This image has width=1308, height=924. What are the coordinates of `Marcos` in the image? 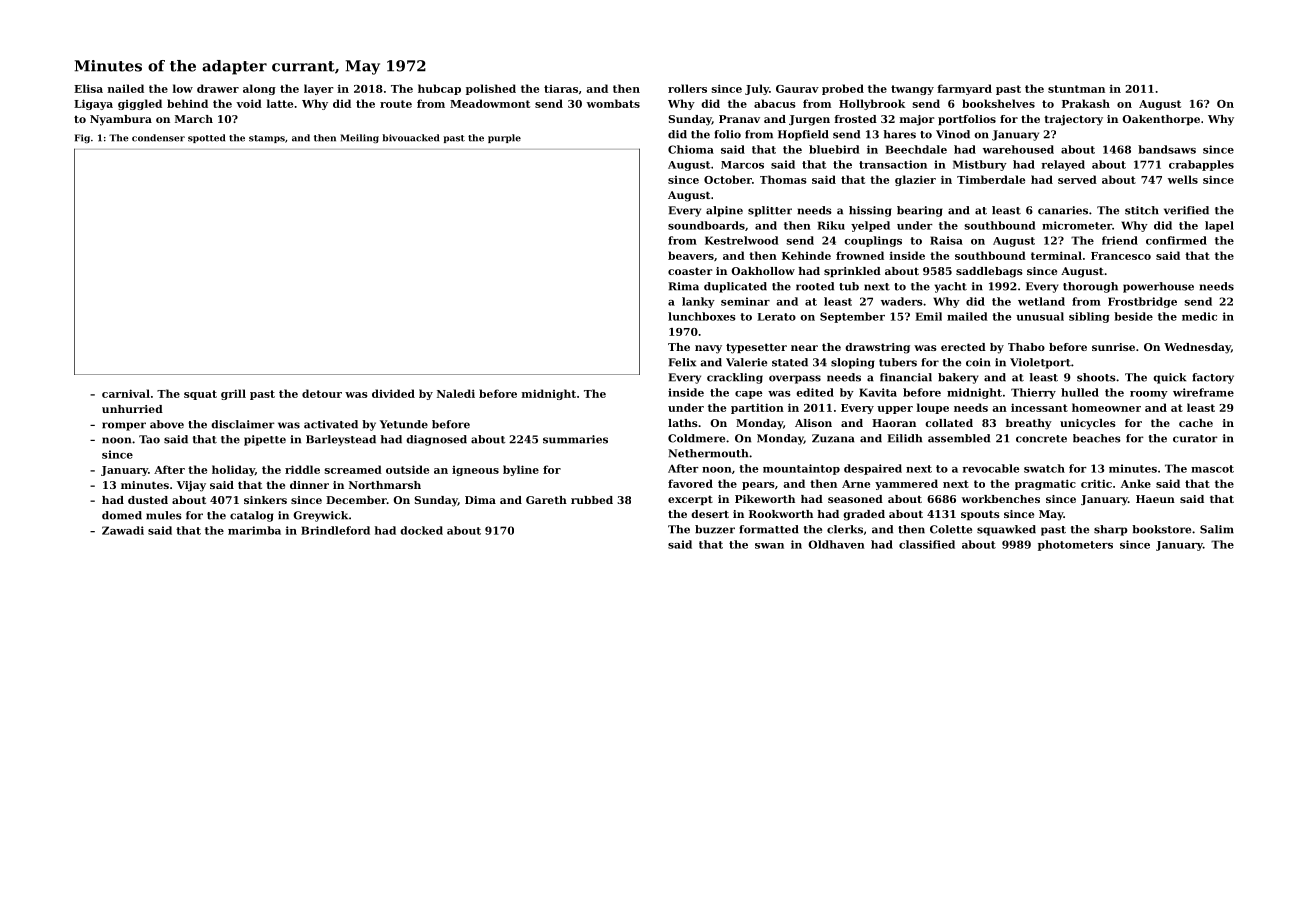 It's located at (742, 165).
